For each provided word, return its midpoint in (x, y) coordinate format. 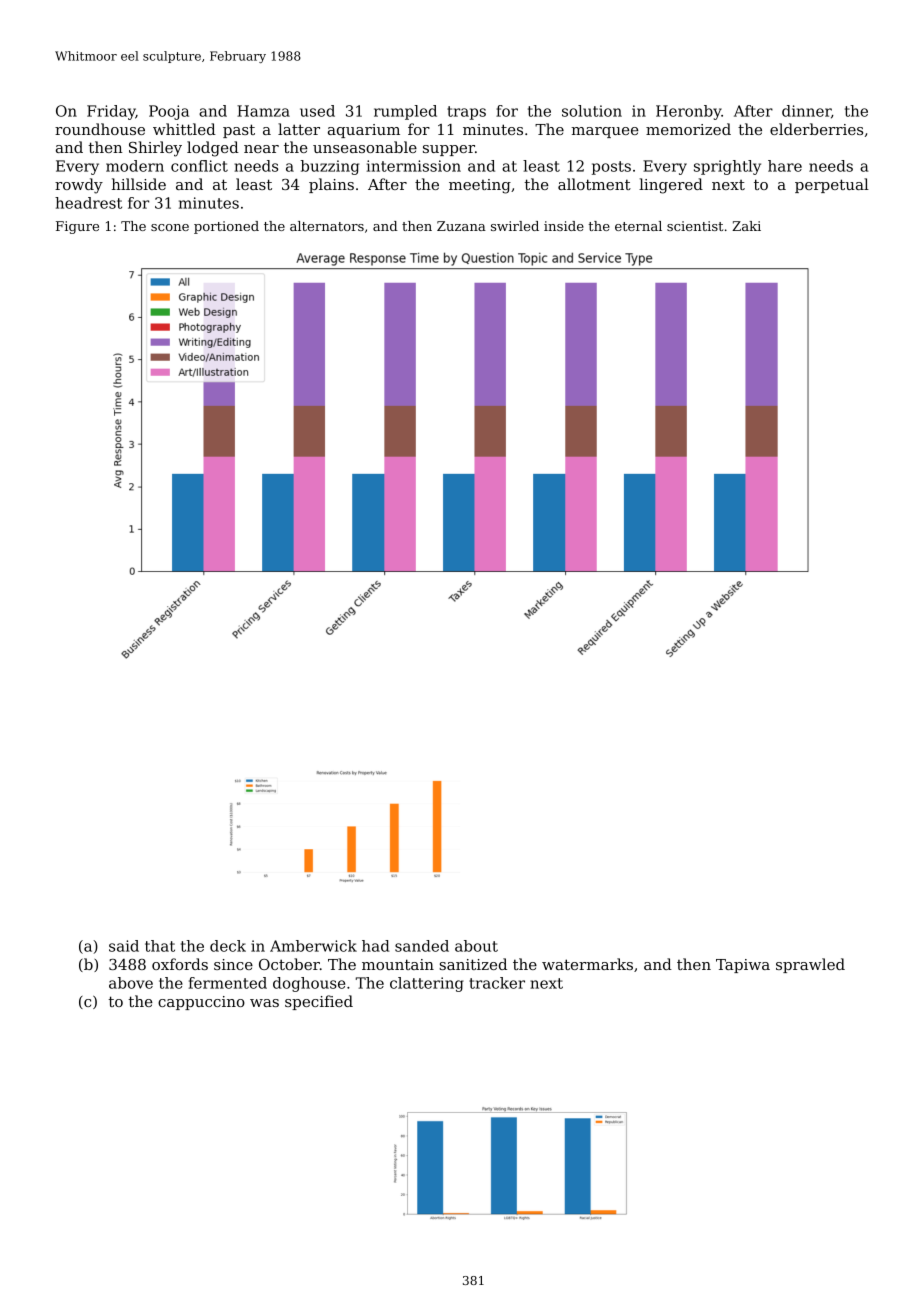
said (124, 946)
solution (592, 111)
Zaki (746, 226)
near (261, 149)
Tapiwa (743, 966)
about (476, 946)
